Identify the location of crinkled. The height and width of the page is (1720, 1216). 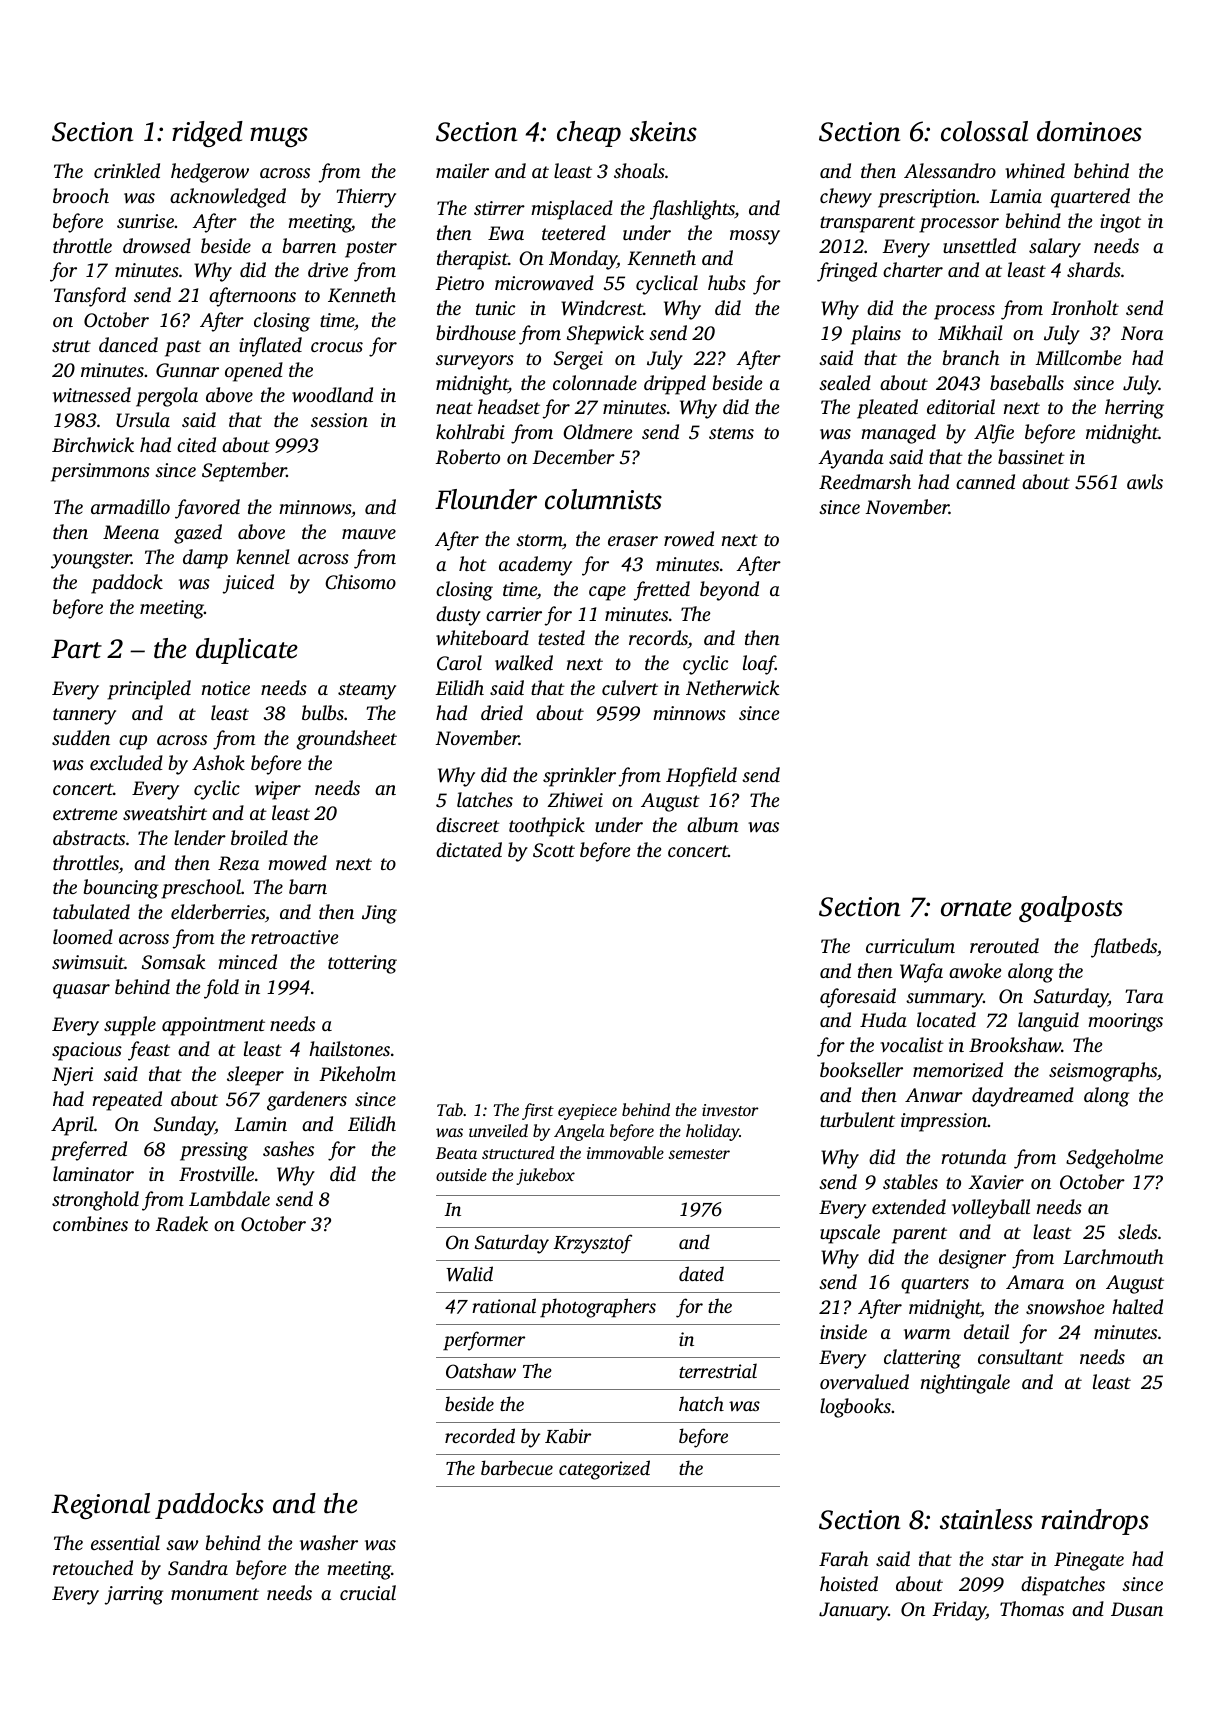
(127, 170).
